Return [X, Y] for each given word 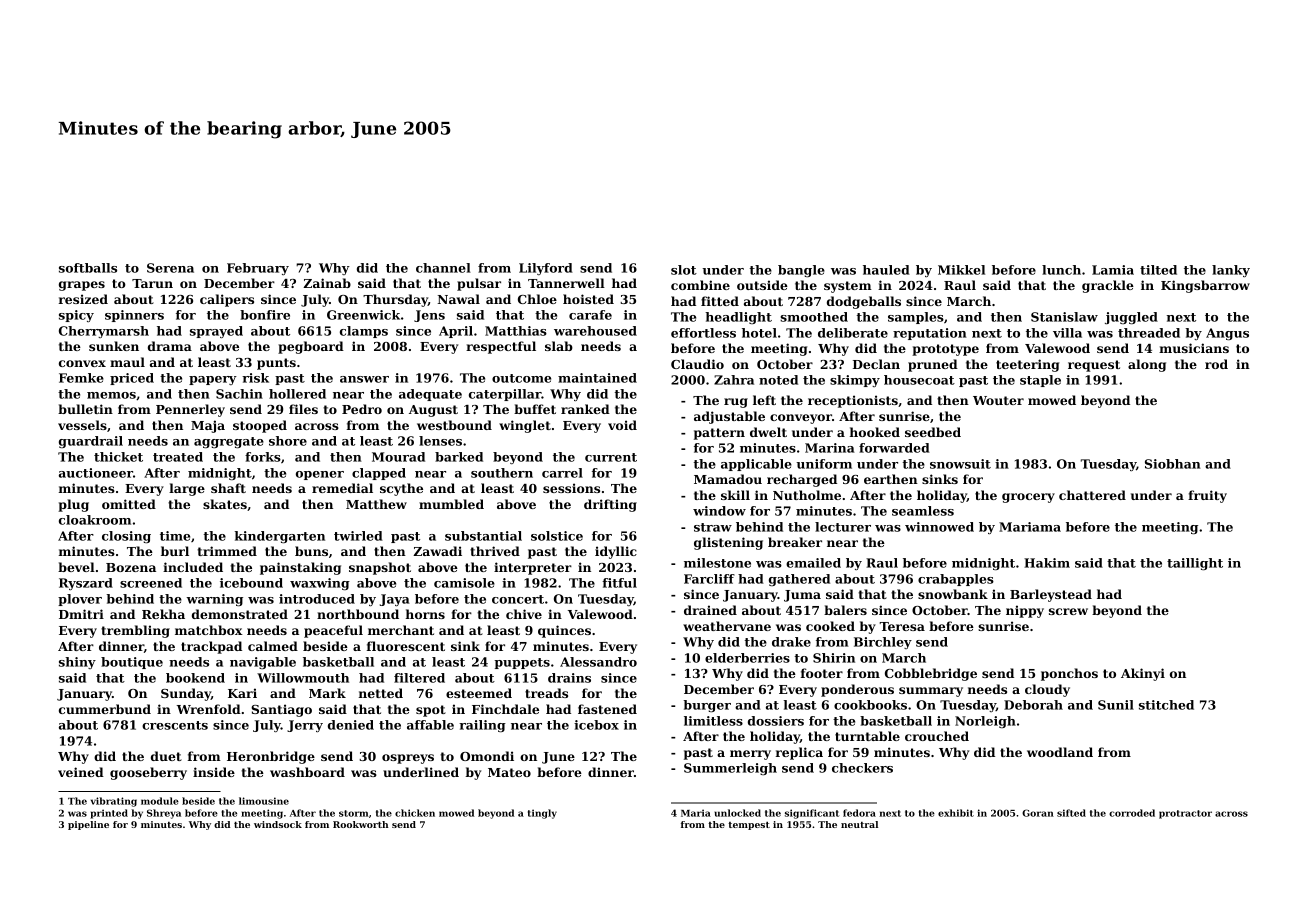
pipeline [88, 825]
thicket [118, 457]
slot [684, 270]
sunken [114, 346]
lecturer [843, 527]
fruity [1207, 496]
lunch [1061, 270]
